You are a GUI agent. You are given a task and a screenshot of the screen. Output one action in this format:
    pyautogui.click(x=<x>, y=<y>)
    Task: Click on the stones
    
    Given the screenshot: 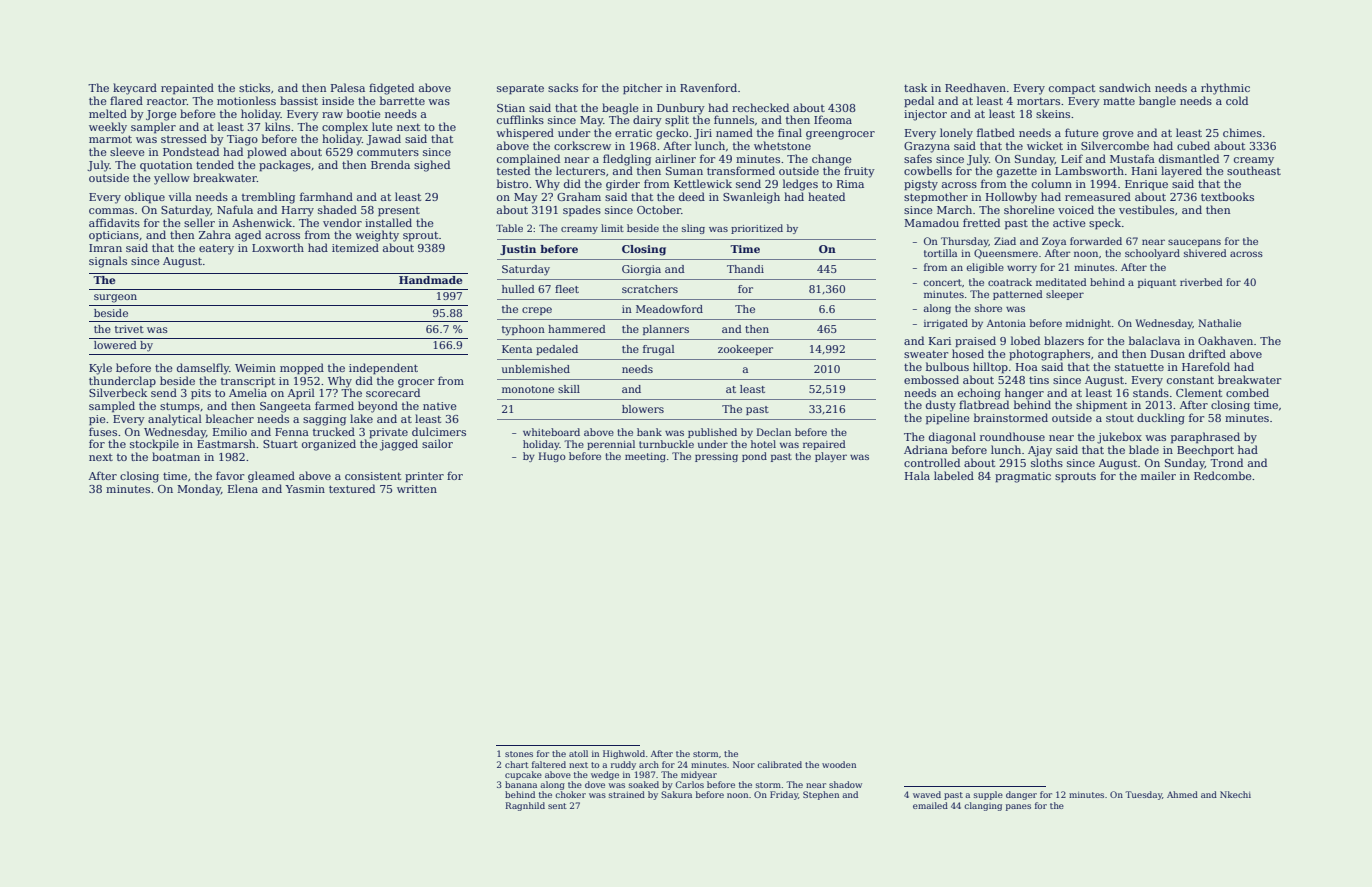 What is the action you would take?
    pyautogui.click(x=519, y=754)
